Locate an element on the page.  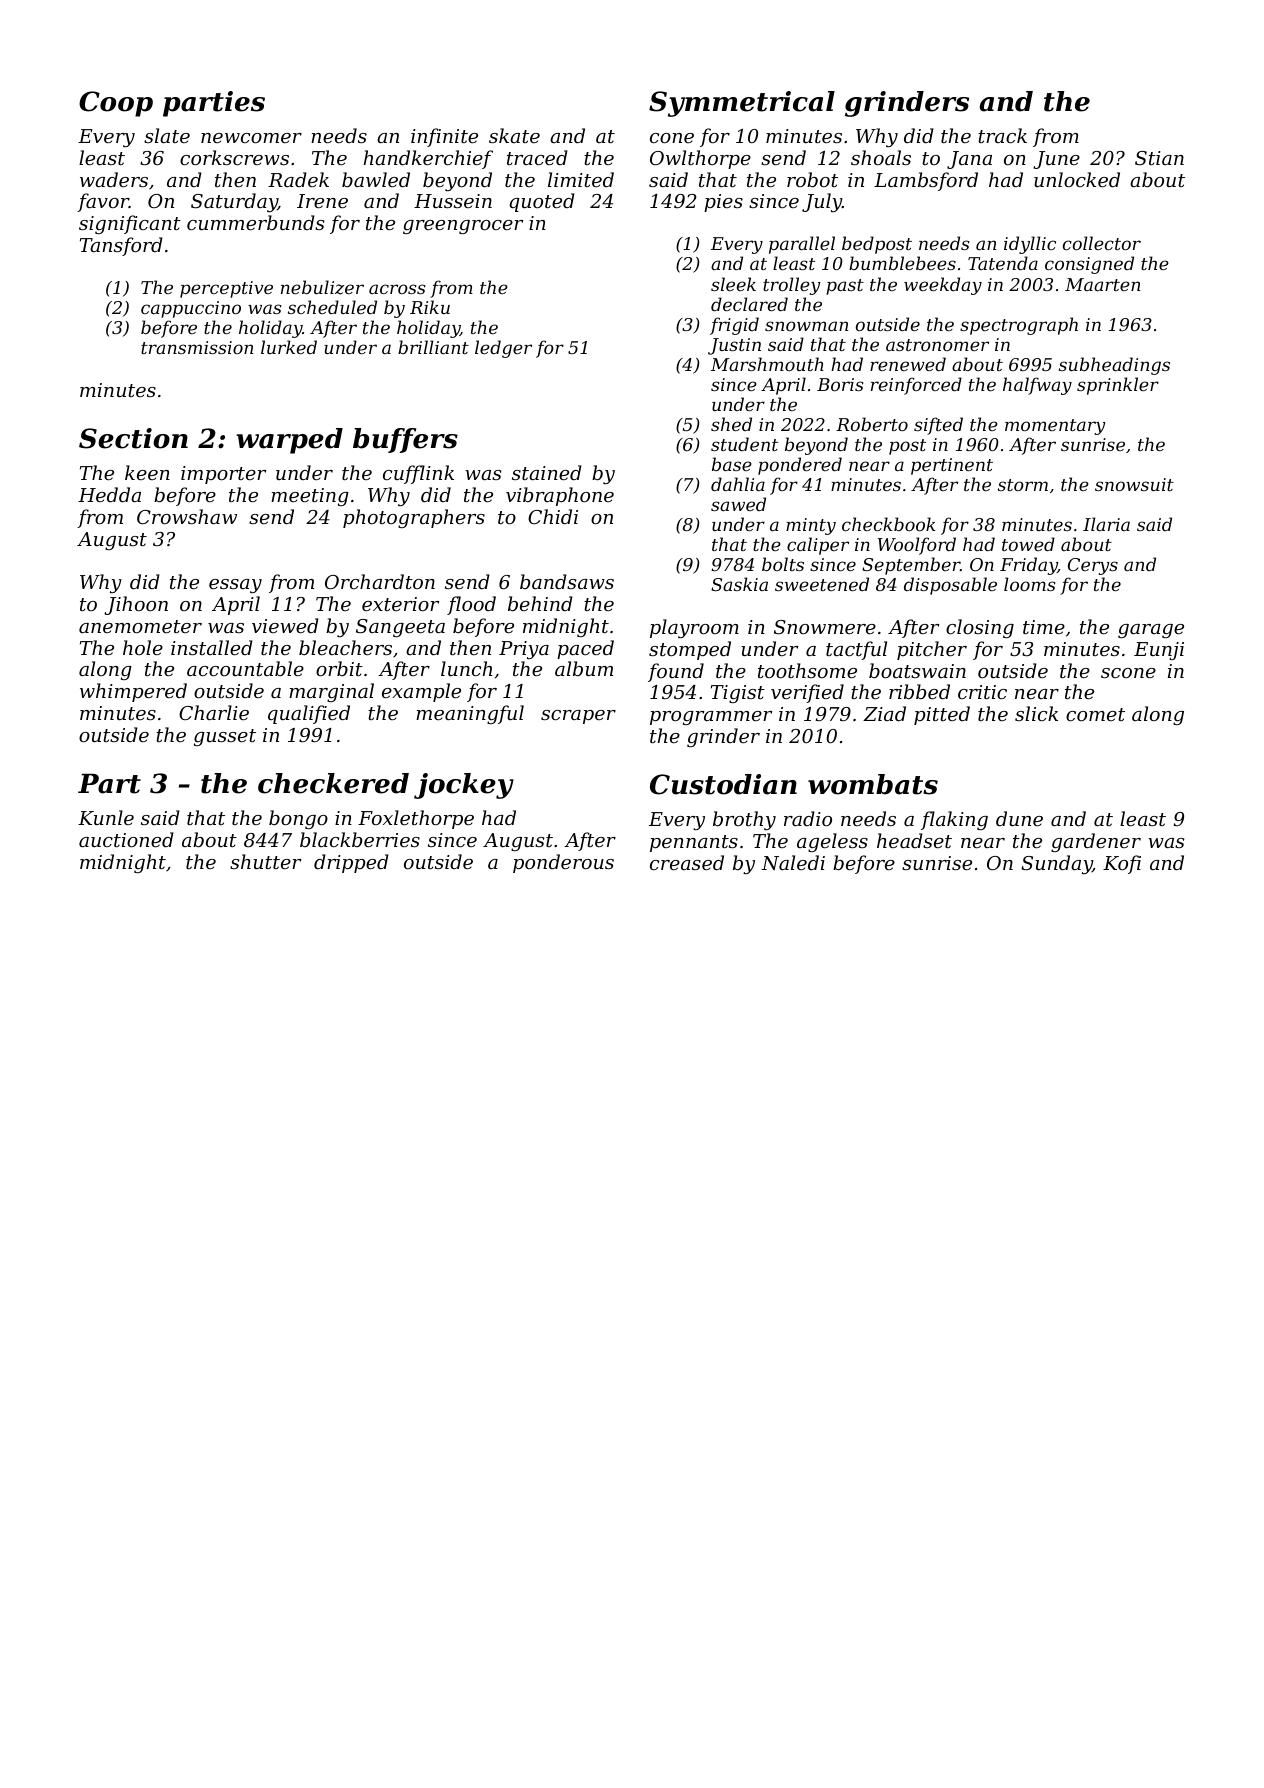
Kunle is located at coordinates (106, 817).
